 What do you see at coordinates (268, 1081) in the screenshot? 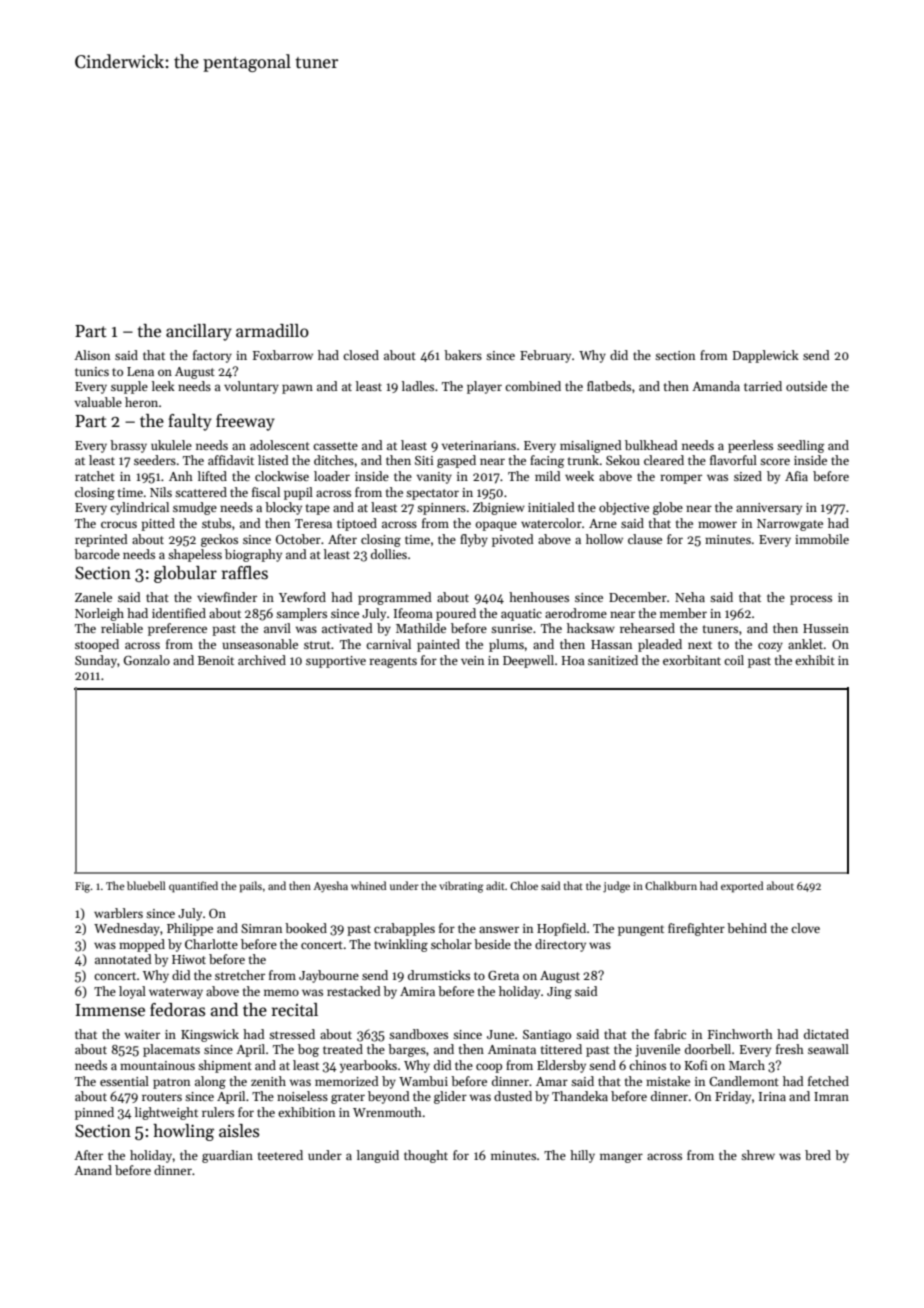
I see `zenith` at bounding box center [268, 1081].
